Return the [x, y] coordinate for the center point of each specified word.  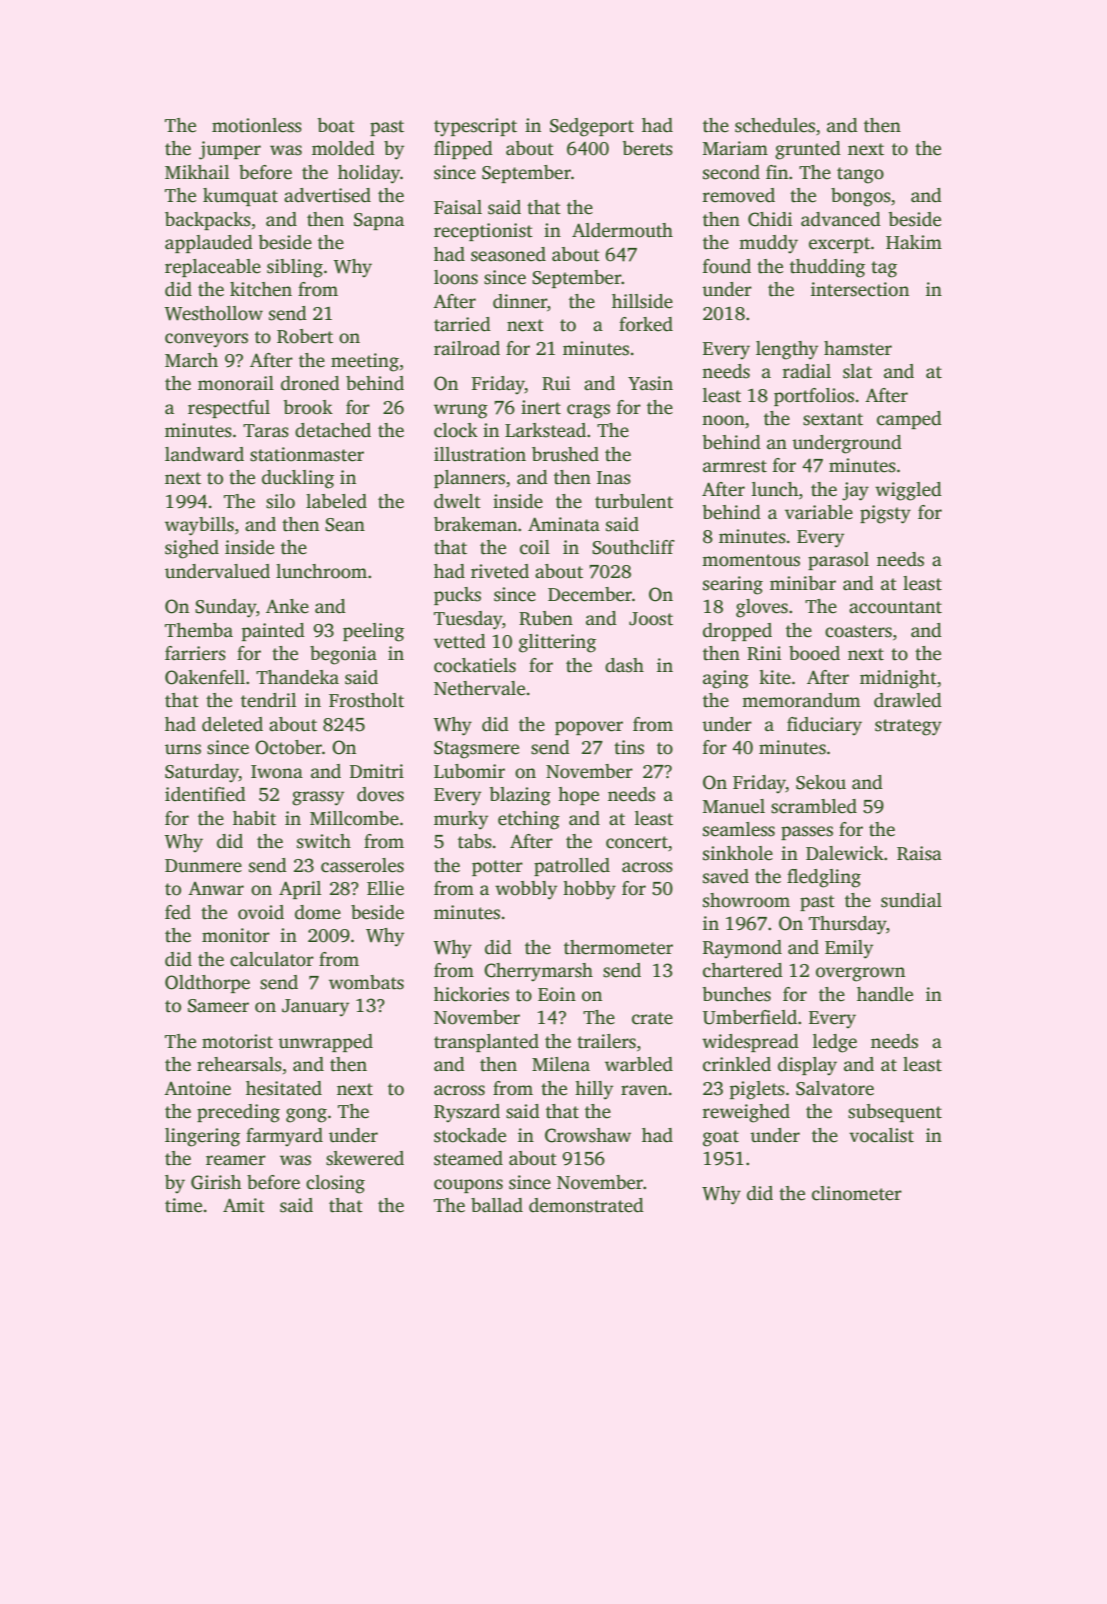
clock [456, 430]
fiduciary [824, 726]
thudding [827, 268]
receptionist [483, 232]
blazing [520, 796]
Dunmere [203, 866]
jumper [230, 150]
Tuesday [468, 620]
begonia [343, 655]
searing [733, 585]
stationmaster [307, 454]
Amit [244, 1205]
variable [819, 512]
